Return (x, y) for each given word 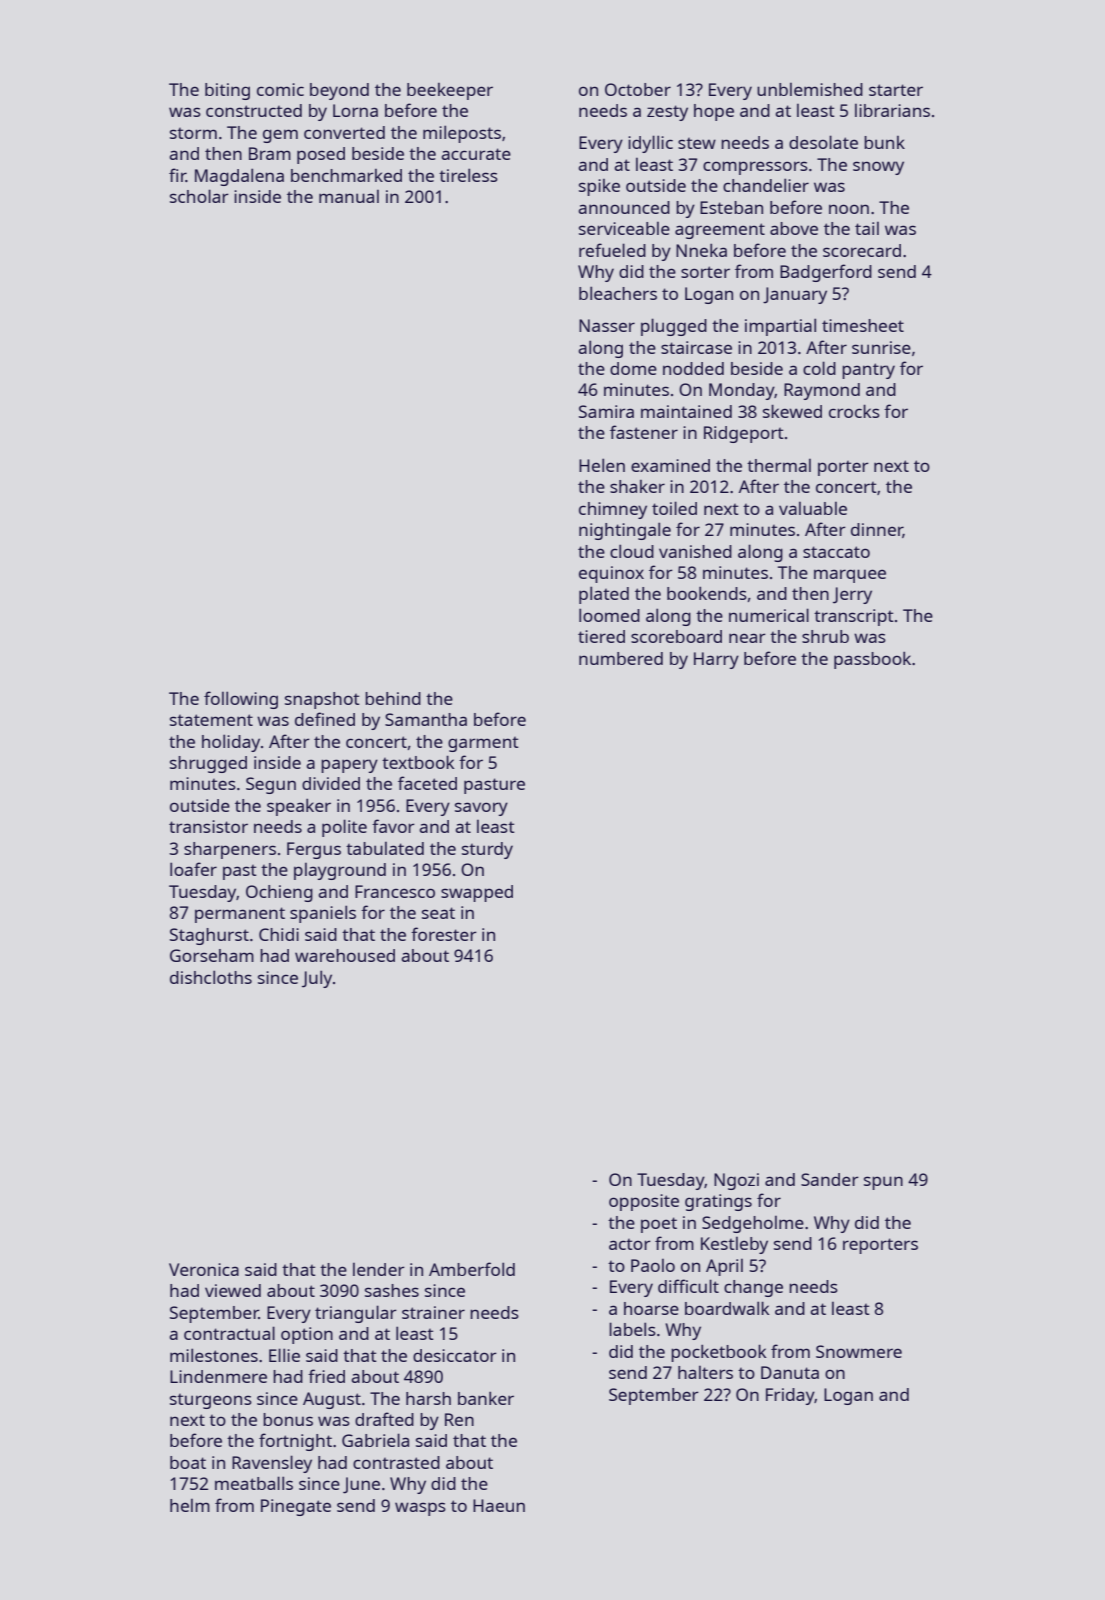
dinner (877, 530)
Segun (271, 785)
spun (883, 1183)
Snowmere (859, 1351)
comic (280, 89)
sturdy (487, 850)
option (307, 1335)
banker (486, 1398)
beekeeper (450, 91)
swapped (477, 893)
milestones (214, 1355)
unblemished (810, 89)
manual (349, 196)
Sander (830, 1179)
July (317, 979)
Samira (606, 411)
